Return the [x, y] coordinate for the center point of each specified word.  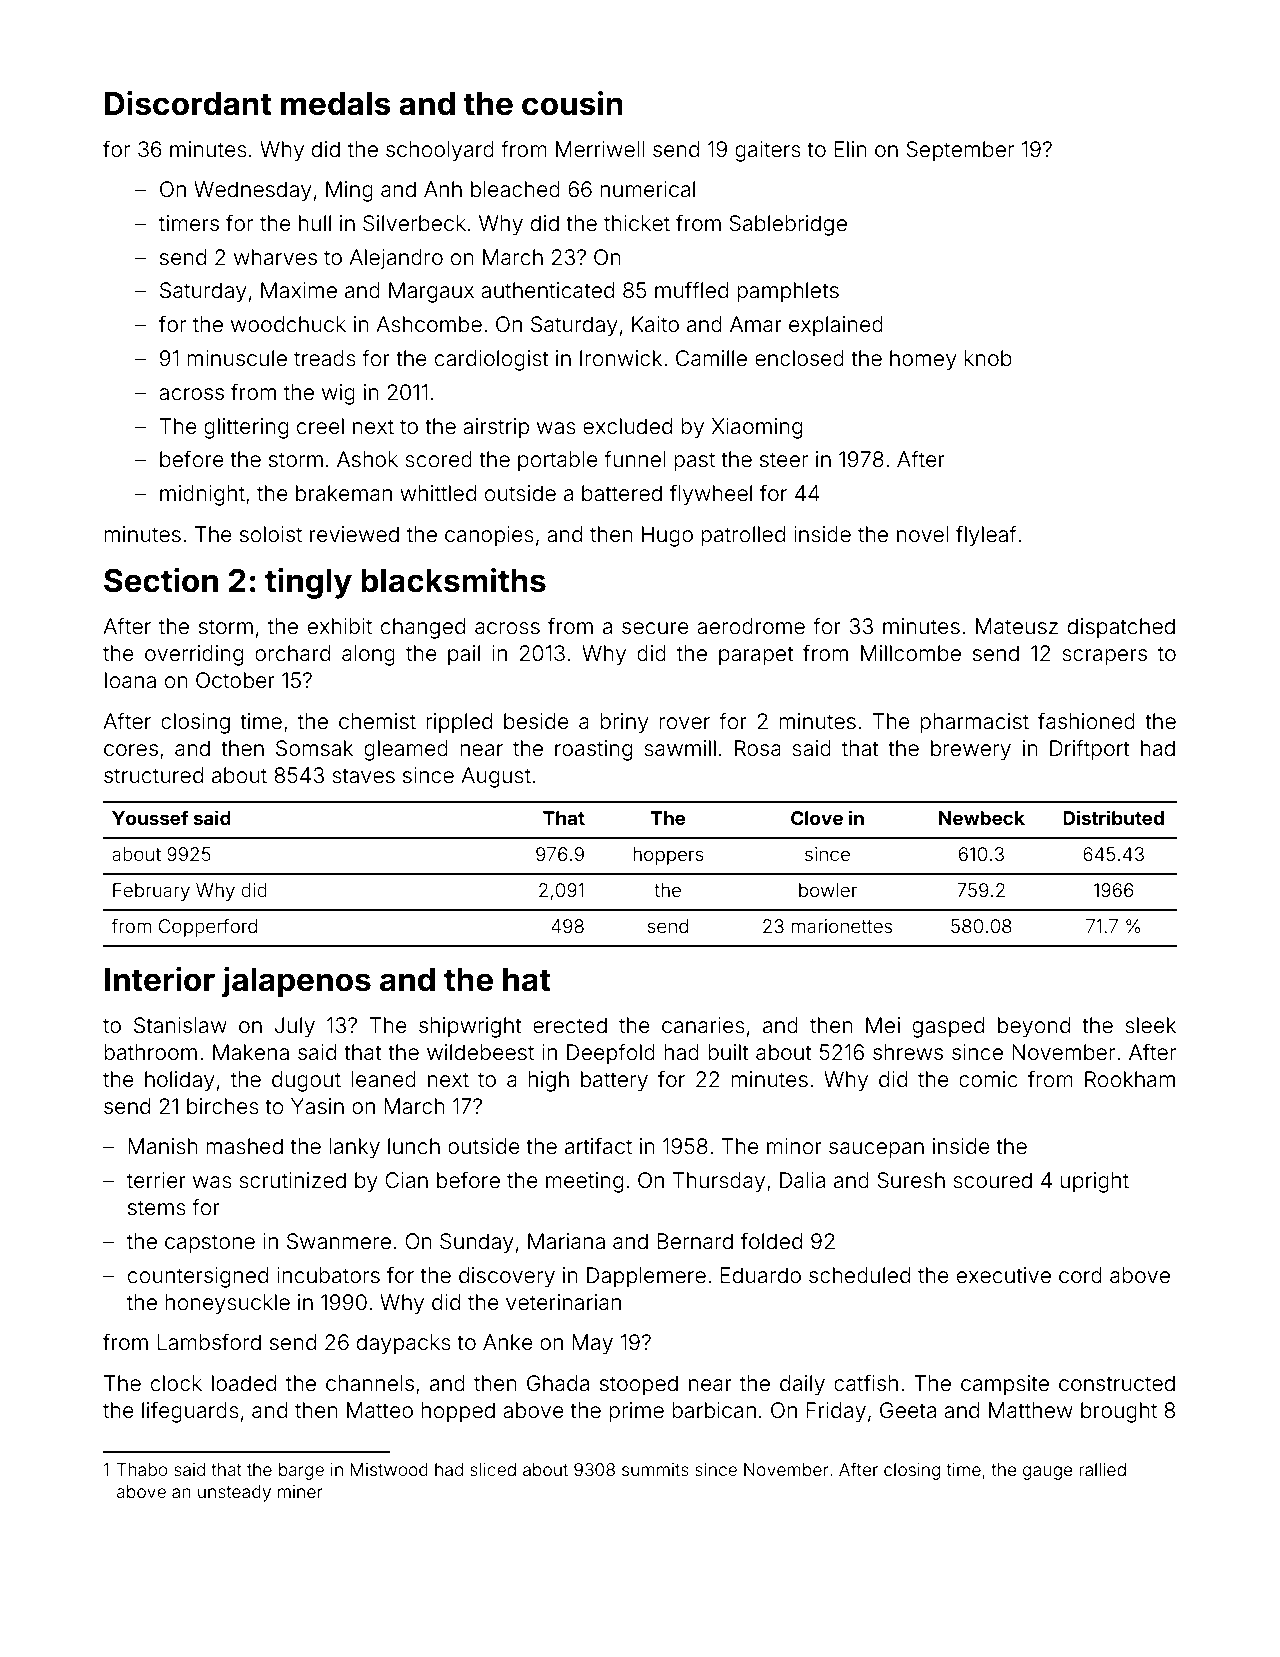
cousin [572, 103]
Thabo [142, 1469]
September [960, 151]
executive [1004, 1275]
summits [655, 1469]
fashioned [1086, 721]
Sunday [477, 1243]
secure [655, 628]
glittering [246, 428]
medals [335, 104]
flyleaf [986, 536]
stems [157, 1208]
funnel [635, 458]
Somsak [314, 748]
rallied [1102, 1469]
